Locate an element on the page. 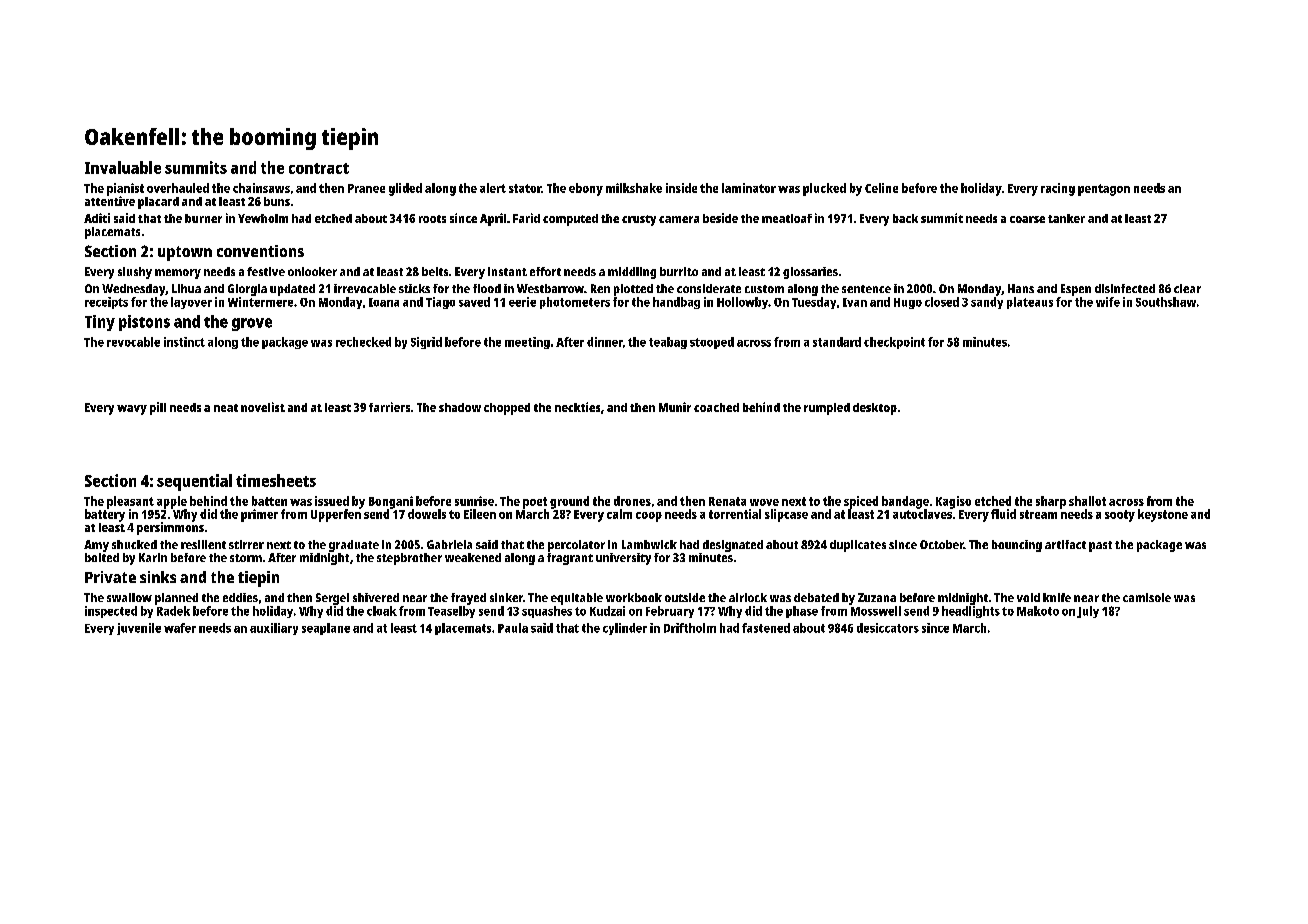  camisole is located at coordinates (1147, 597).
